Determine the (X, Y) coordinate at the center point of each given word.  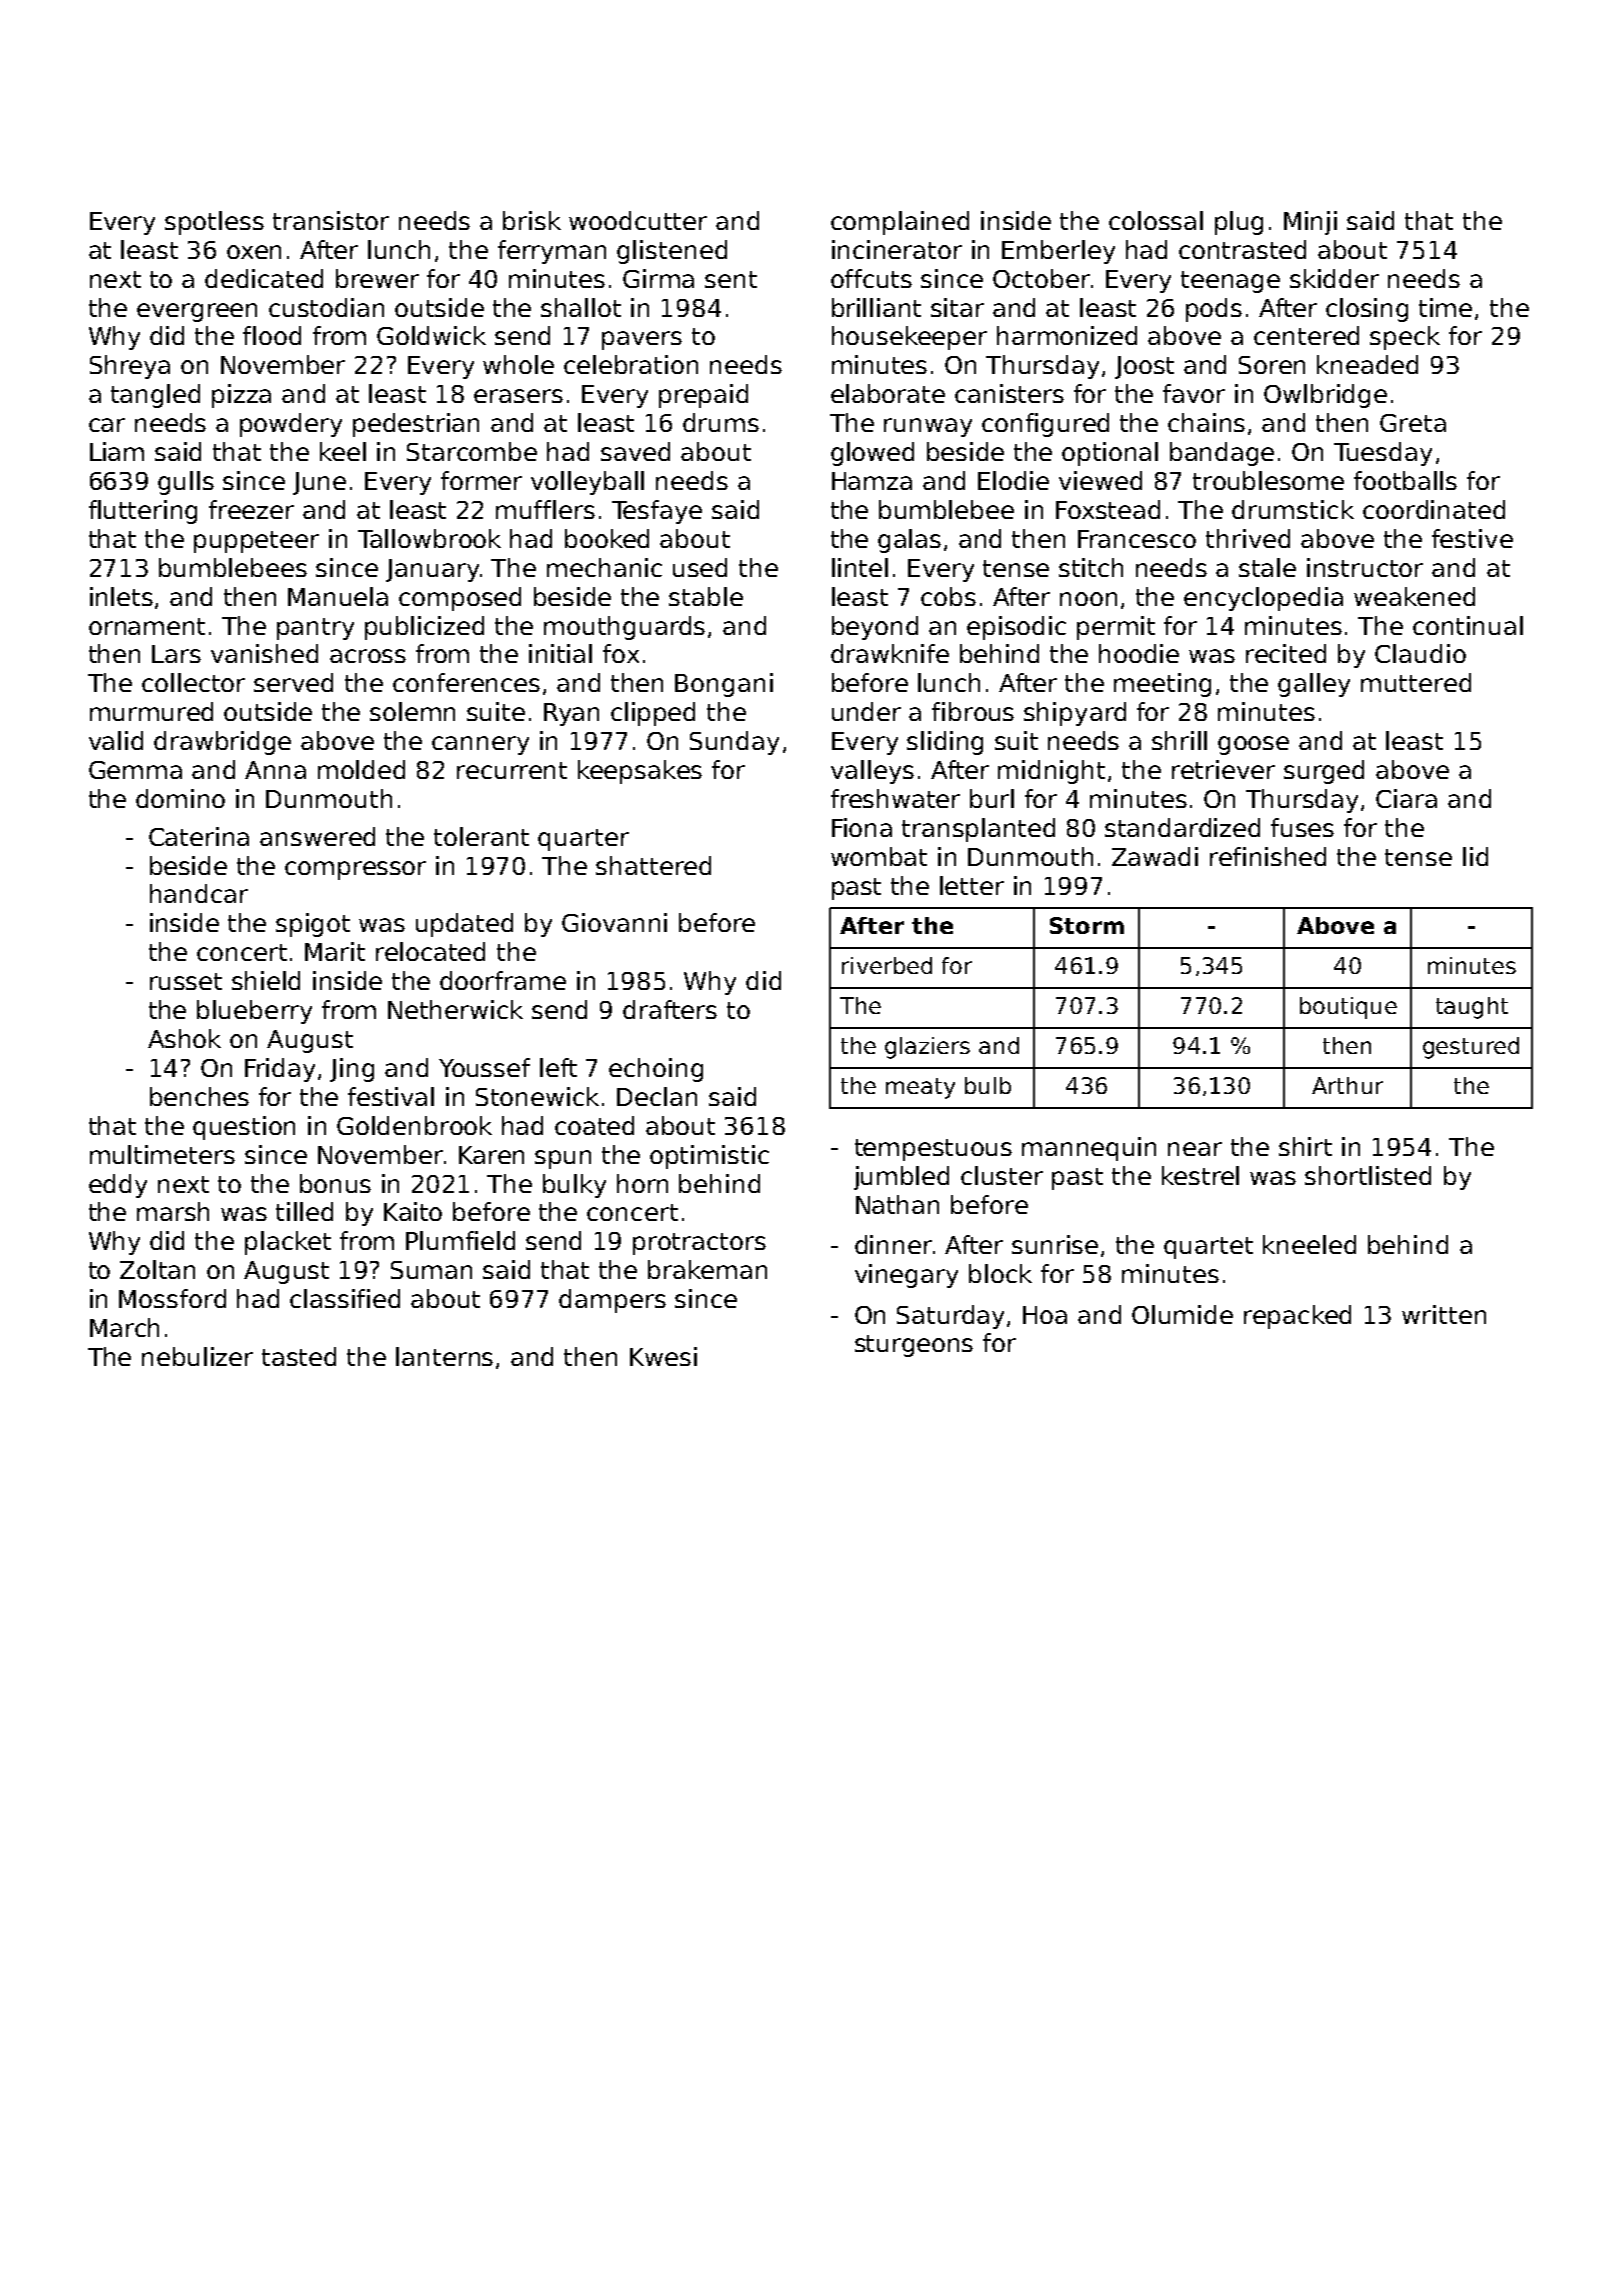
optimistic (709, 1157)
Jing (352, 1070)
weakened (1414, 596)
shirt (1305, 1146)
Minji (1310, 223)
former (481, 480)
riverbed (887, 965)
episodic (1016, 628)
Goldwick (431, 335)
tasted (299, 1356)
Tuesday (1383, 454)
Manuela (338, 596)
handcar (199, 893)
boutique (1348, 1008)
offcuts (871, 278)
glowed (872, 454)
